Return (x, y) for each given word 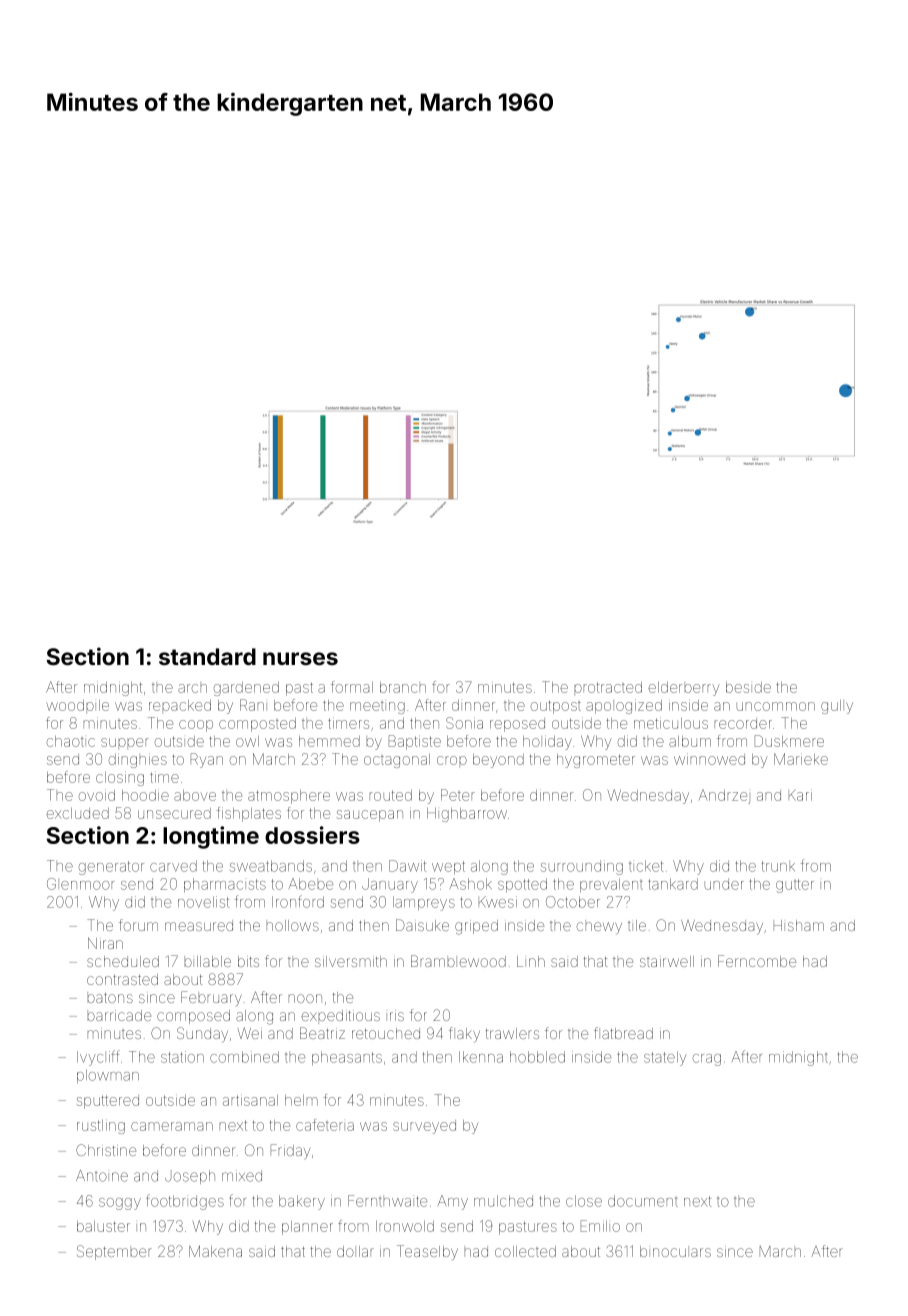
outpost (556, 707)
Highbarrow (467, 815)
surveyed (424, 1127)
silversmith (351, 961)
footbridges (185, 1202)
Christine (106, 1150)
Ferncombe (757, 961)
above (195, 795)
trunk (778, 866)
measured (199, 925)
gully (837, 707)
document (643, 1201)
